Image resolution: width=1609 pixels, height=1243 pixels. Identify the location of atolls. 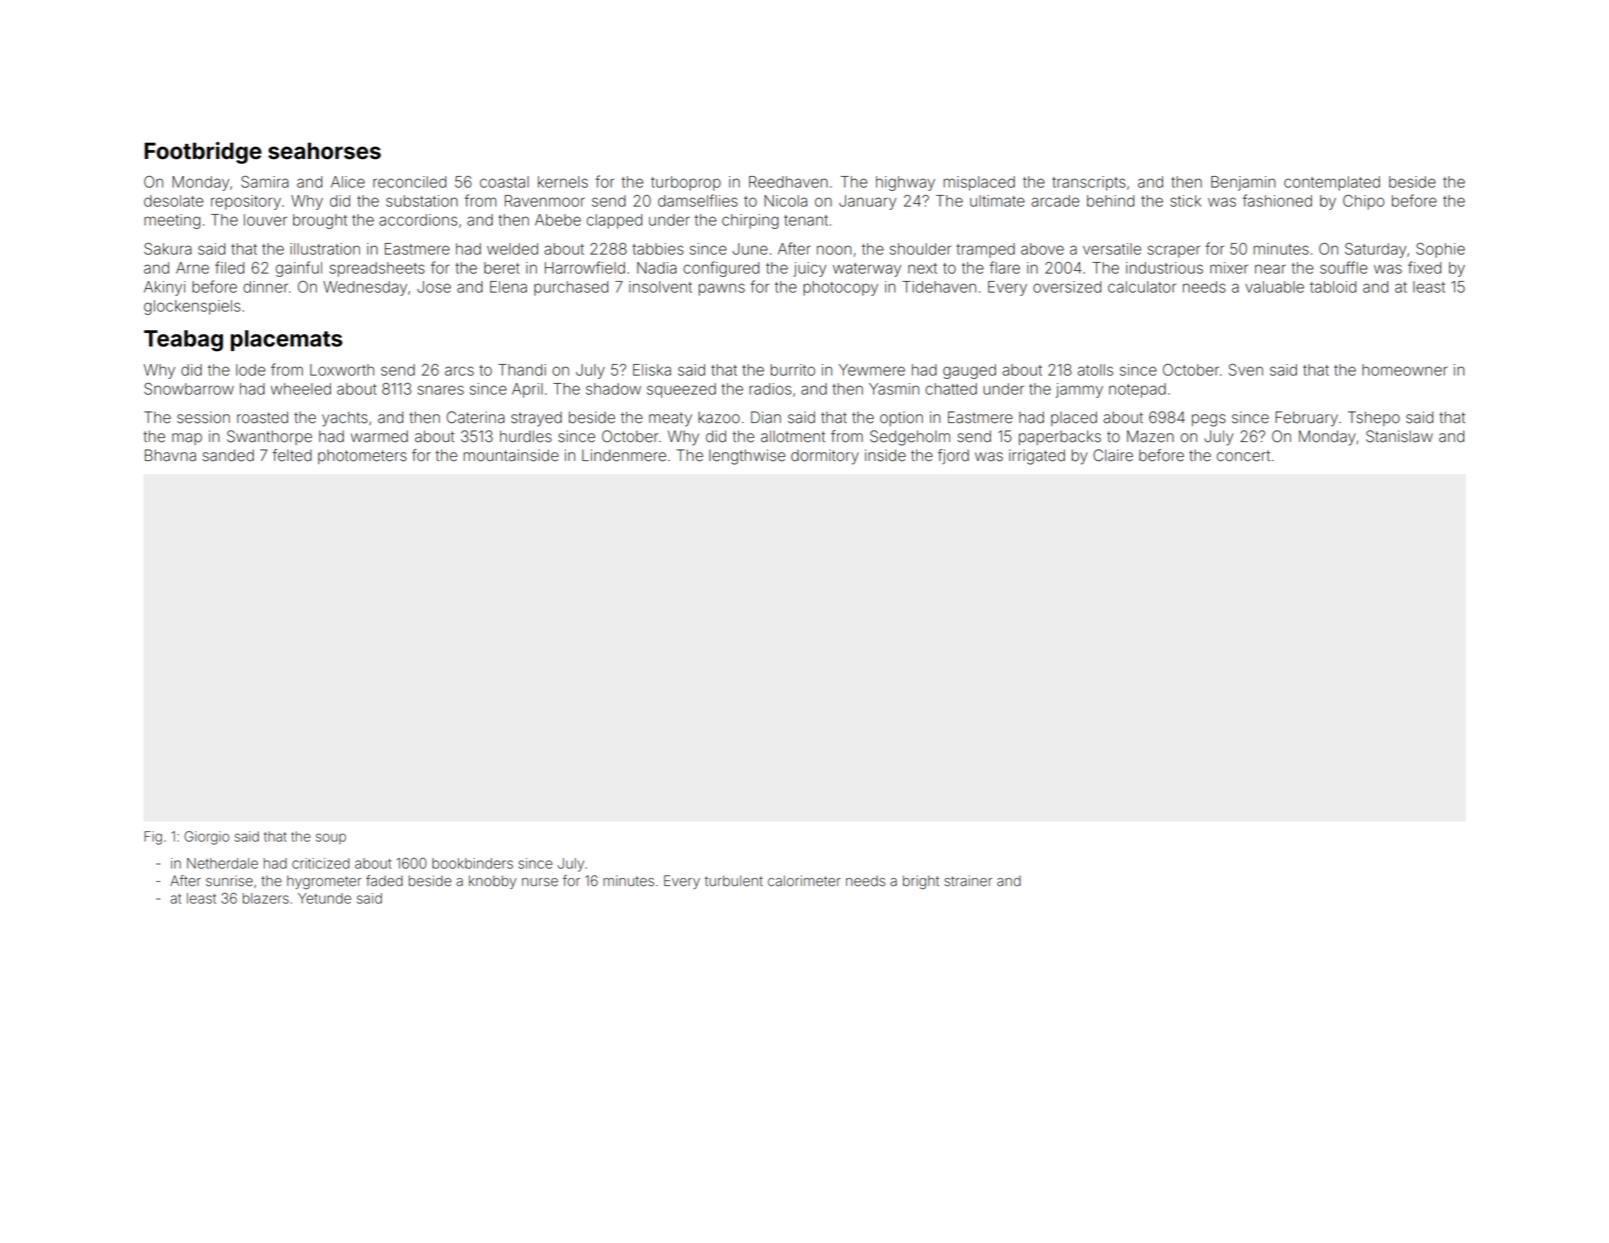
(1095, 370).
